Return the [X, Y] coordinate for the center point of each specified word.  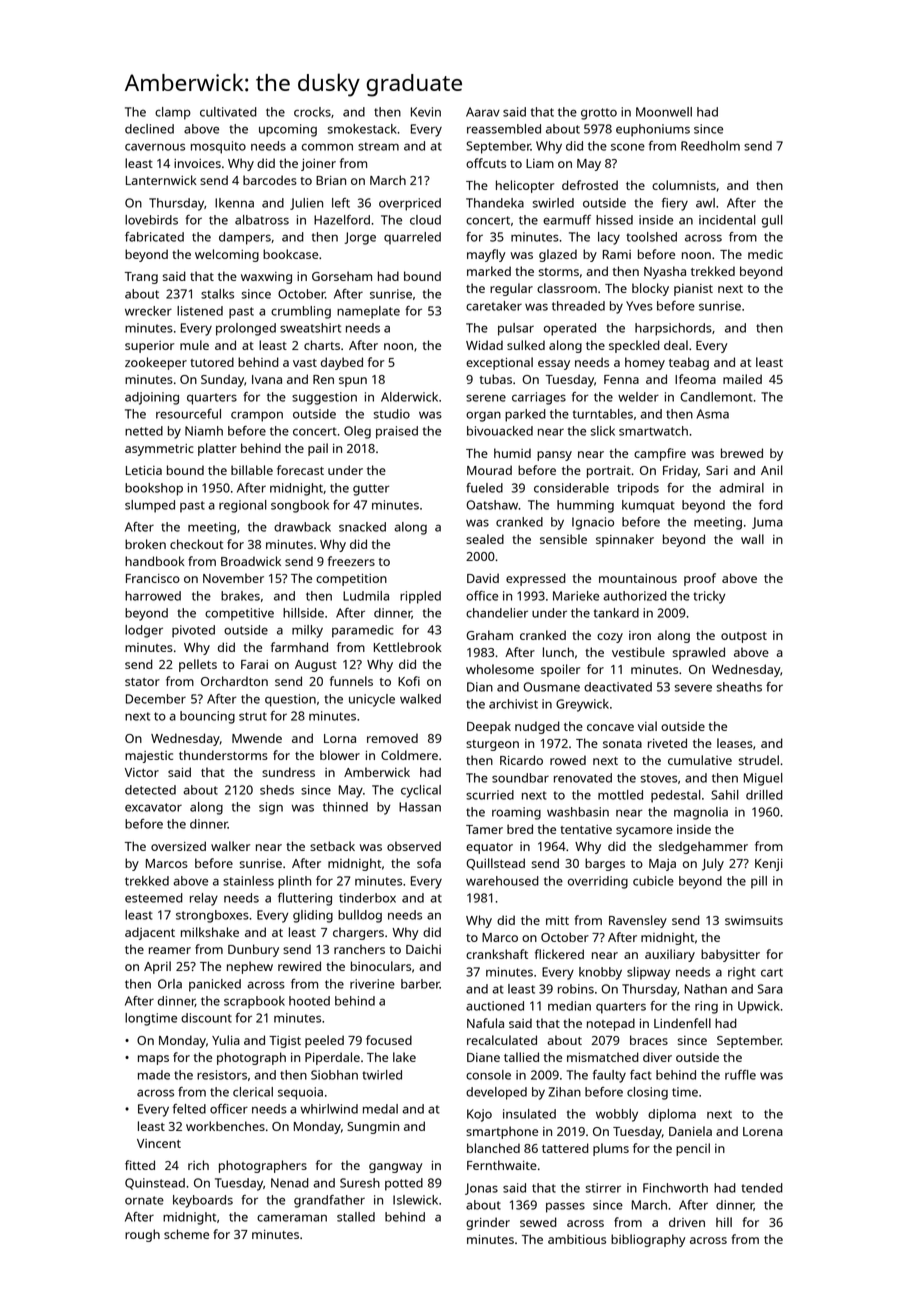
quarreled [412, 238]
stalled [356, 1217]
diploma [672, 1115]
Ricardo [521, 760]
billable [252, 470]
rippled [420, 597]
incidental [727, 220]
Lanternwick [161, 180]
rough [142, 1235]
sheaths [739, 687]
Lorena [763, 1131]
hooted [309, 1001]
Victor [142, 772]
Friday [680, 471]
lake [404, 1057]
